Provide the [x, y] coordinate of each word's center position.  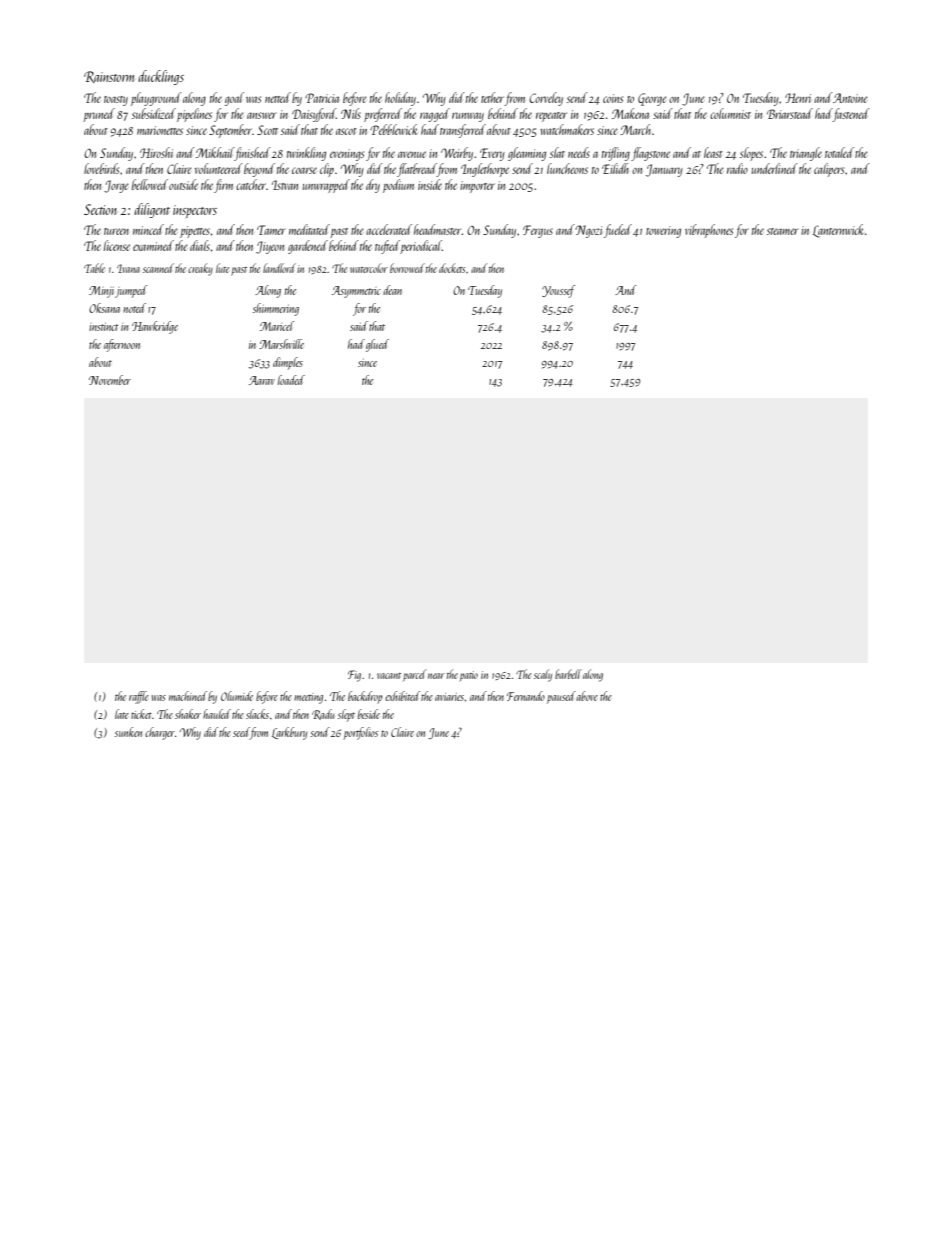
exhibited [402, 696]
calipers [829, 170]
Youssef [558, 291]
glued [377, 345]
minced [148, 229]
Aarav [262, 380]
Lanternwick [838, 231]
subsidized [154, 113]
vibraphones [709, 231]
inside [430, 184]
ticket [141, 714]
